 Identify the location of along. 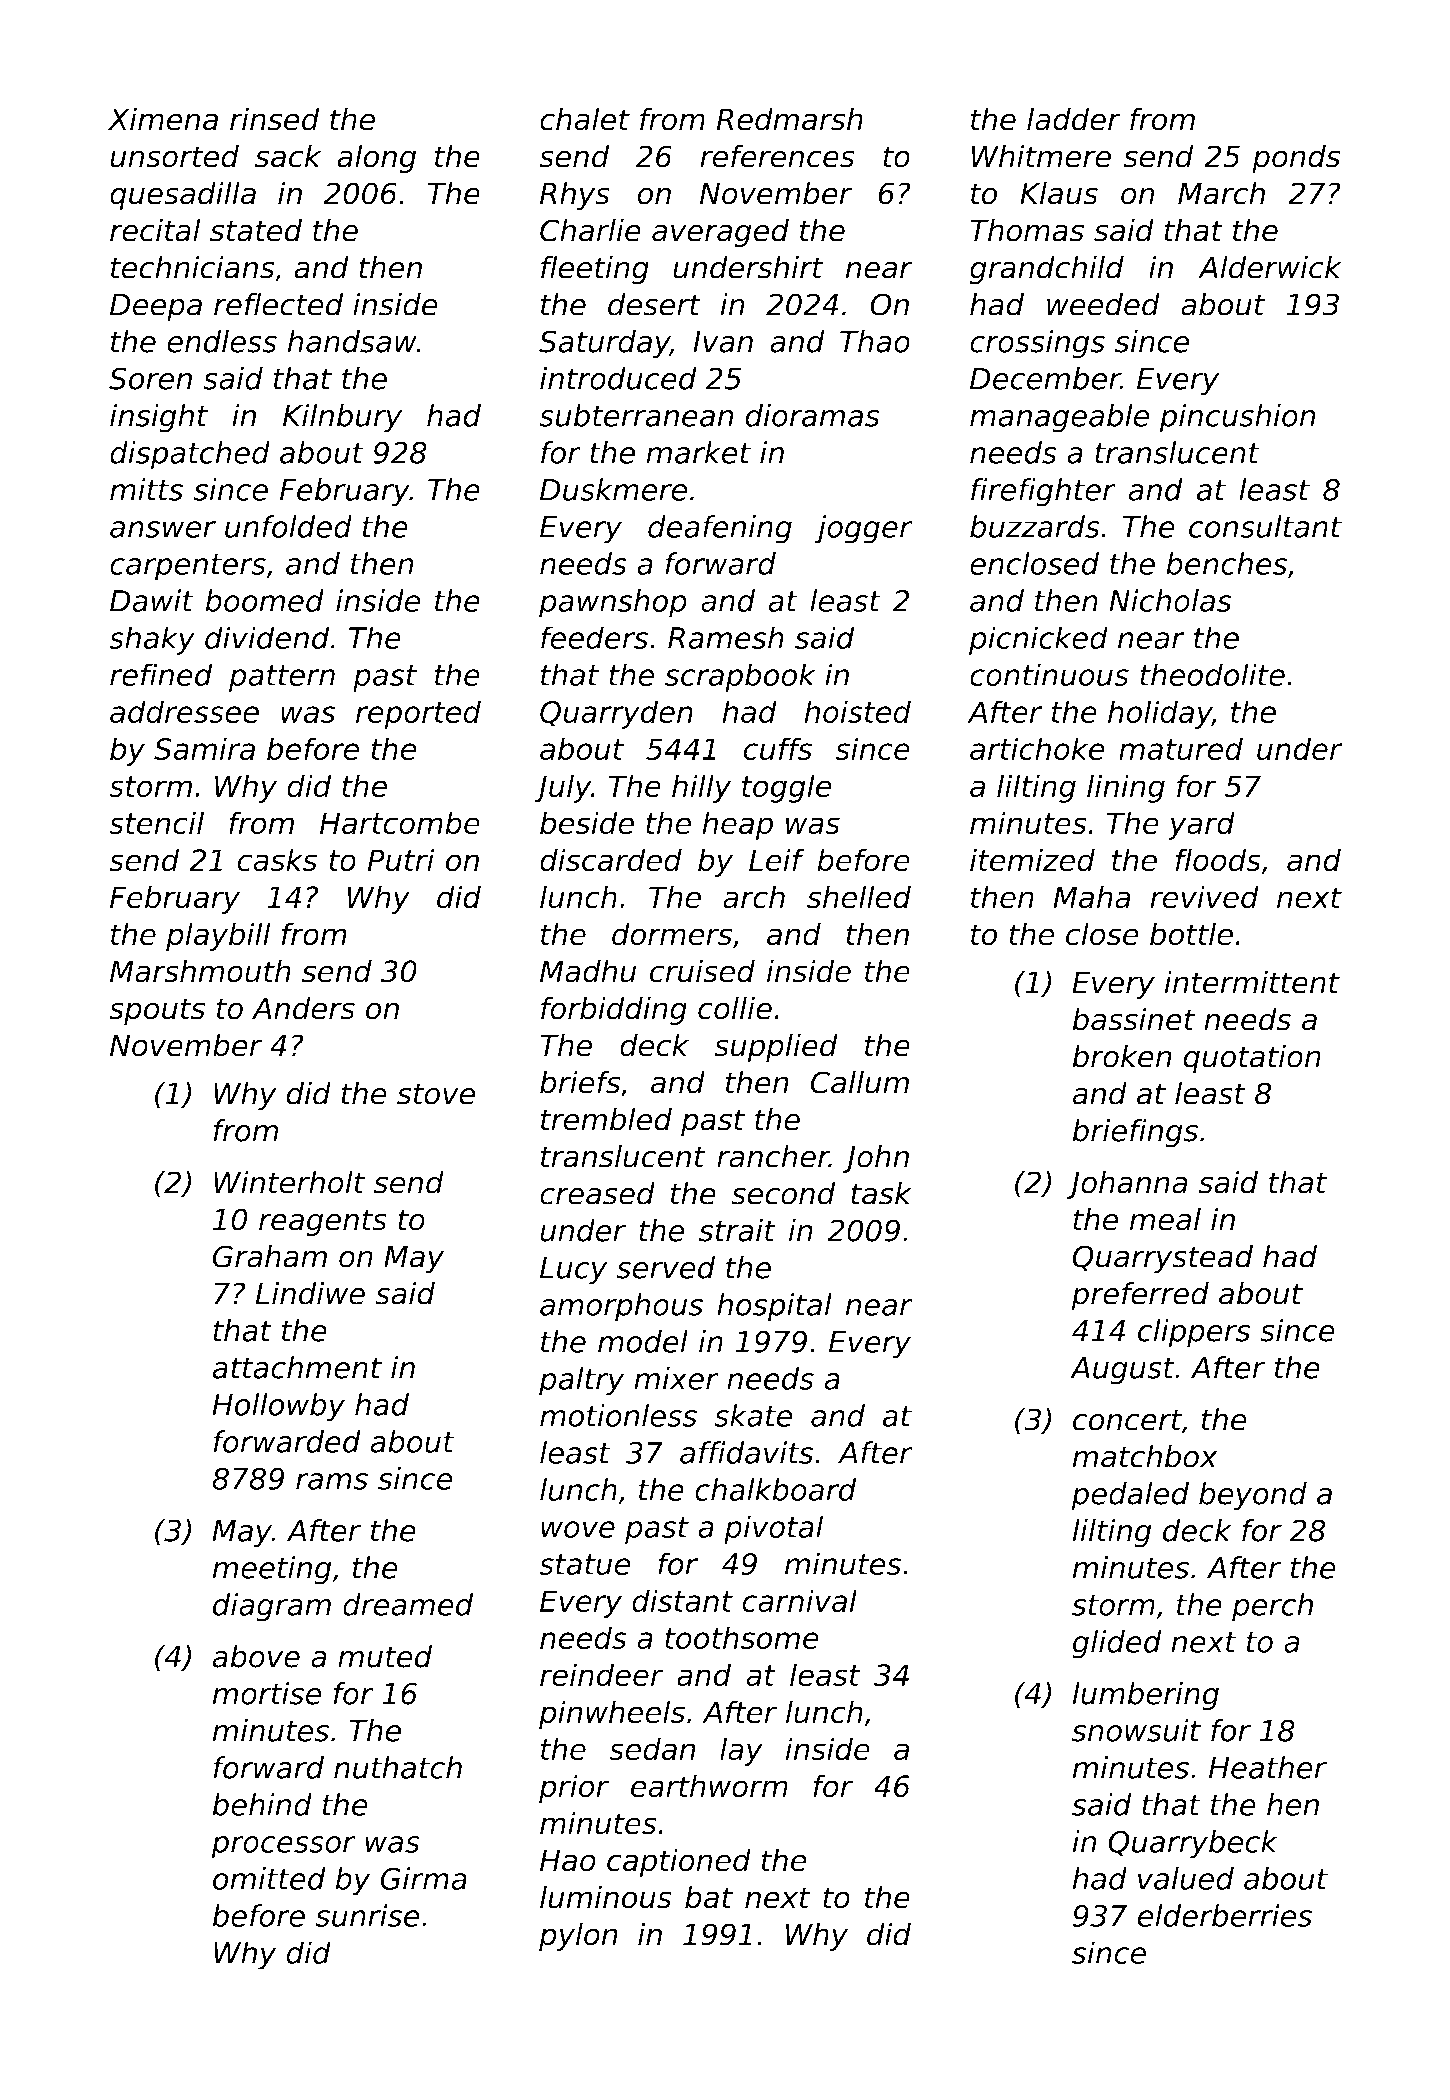
(376, 158).
